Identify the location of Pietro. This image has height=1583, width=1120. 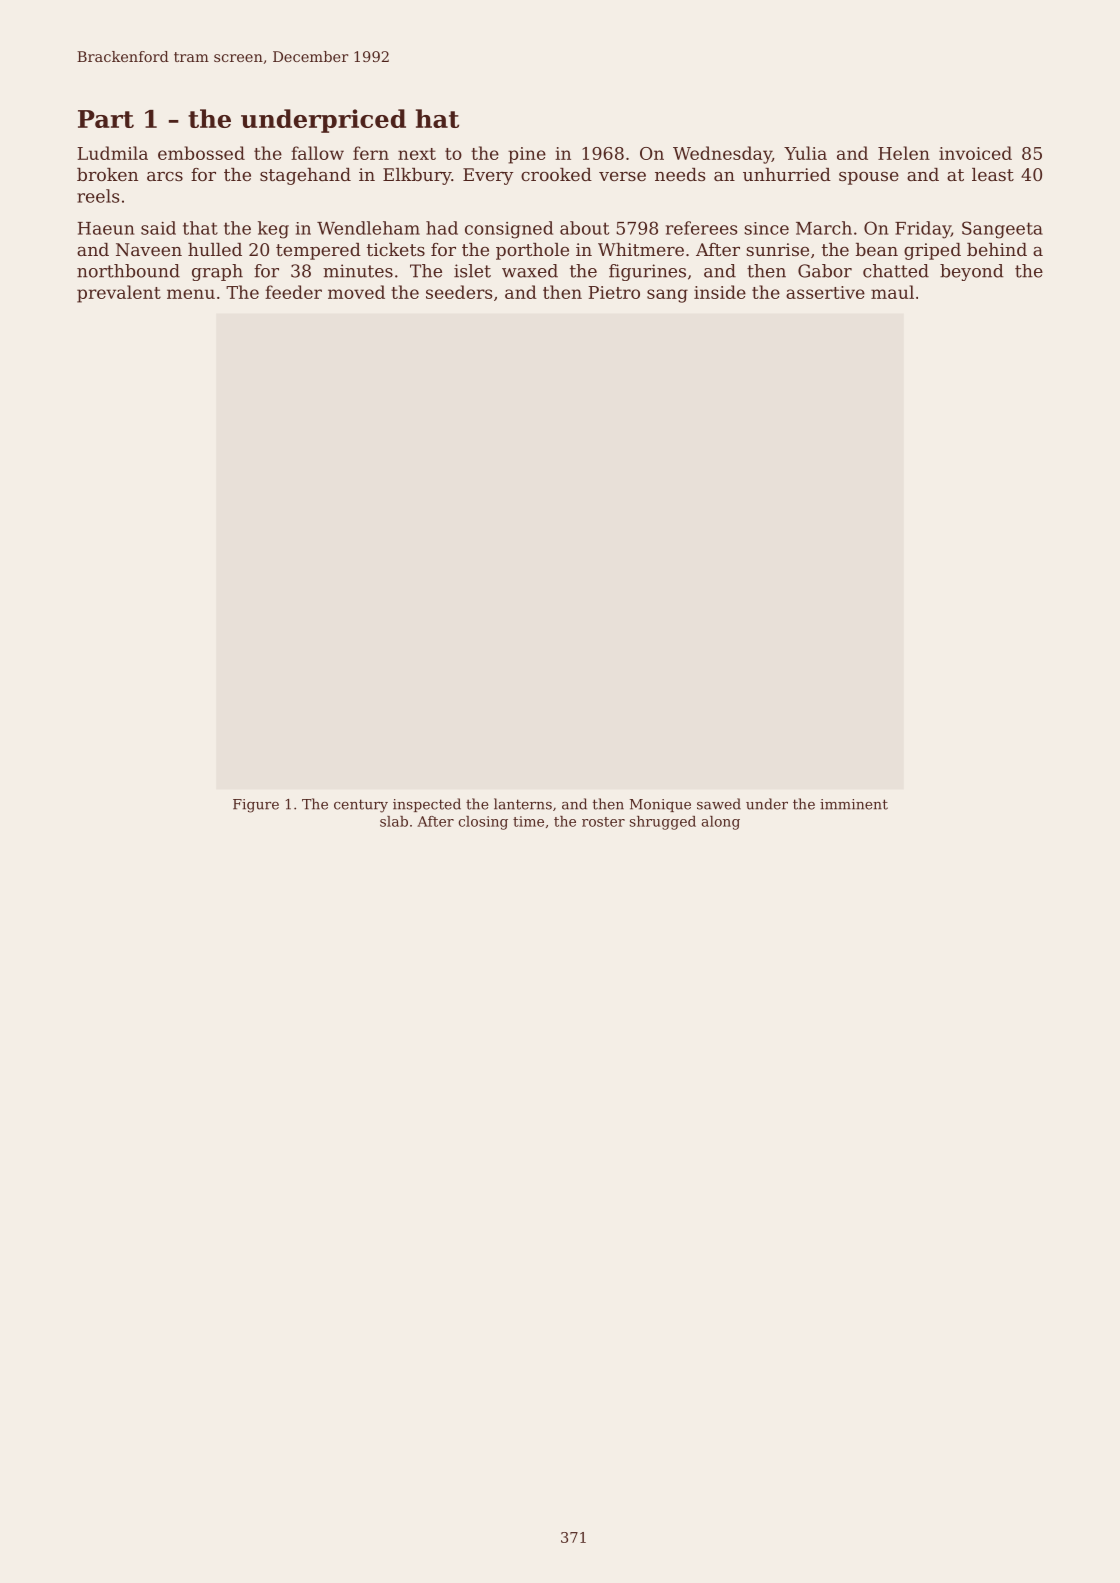
(614, 292).
